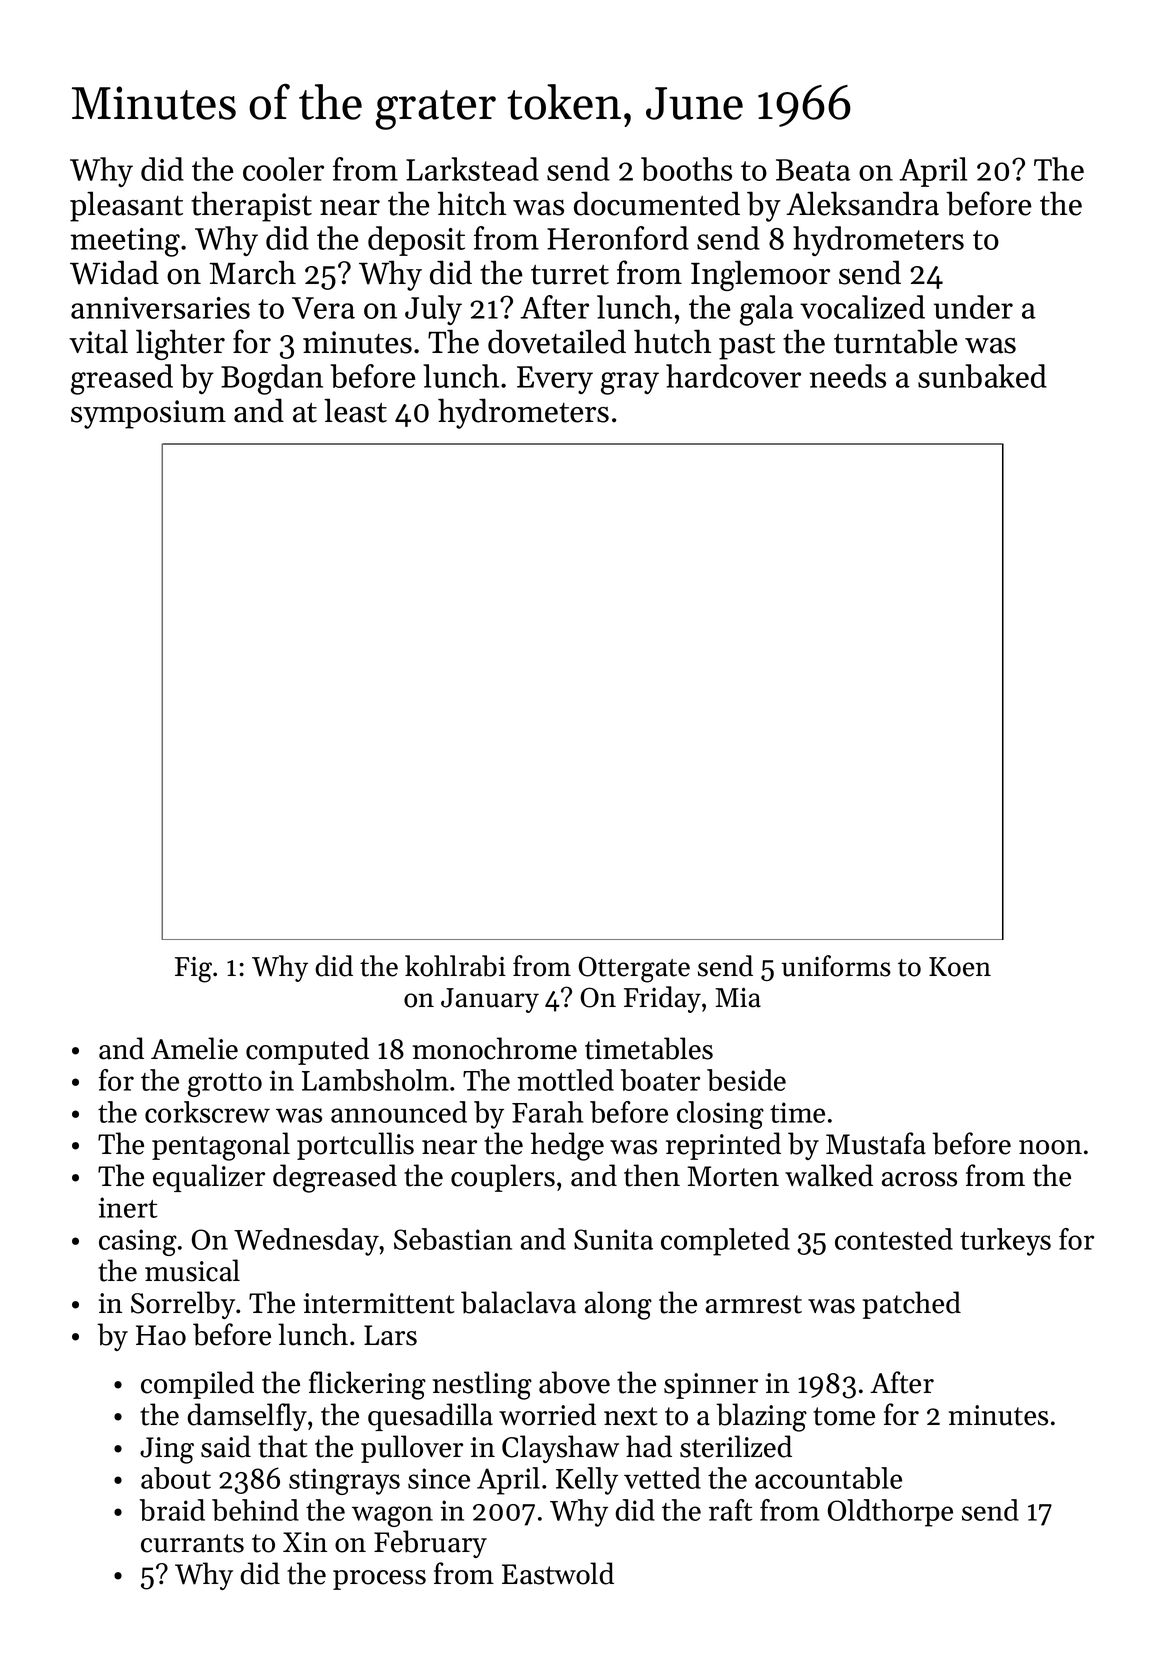 The width and height of the screenshot is (1165, 1654). I want to click on inert, so click(128, 1207).
